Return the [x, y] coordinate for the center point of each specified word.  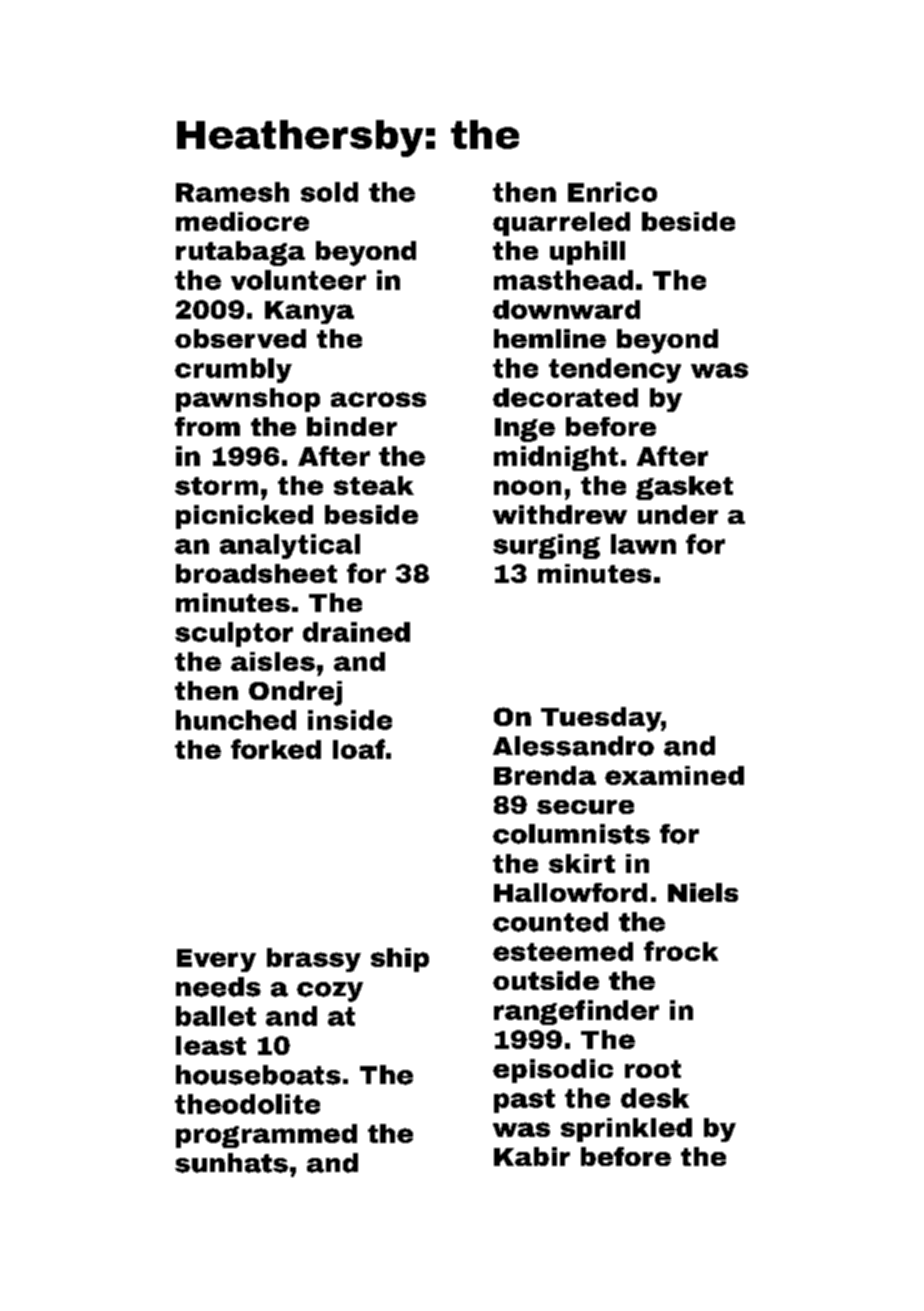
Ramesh [232, 192]
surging [546, 546]
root [653, 1069]
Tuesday [601, 719]
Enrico [612, 192]
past [524, 1101]
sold [329, 192]
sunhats [231, 1163]
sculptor [234, 634]
